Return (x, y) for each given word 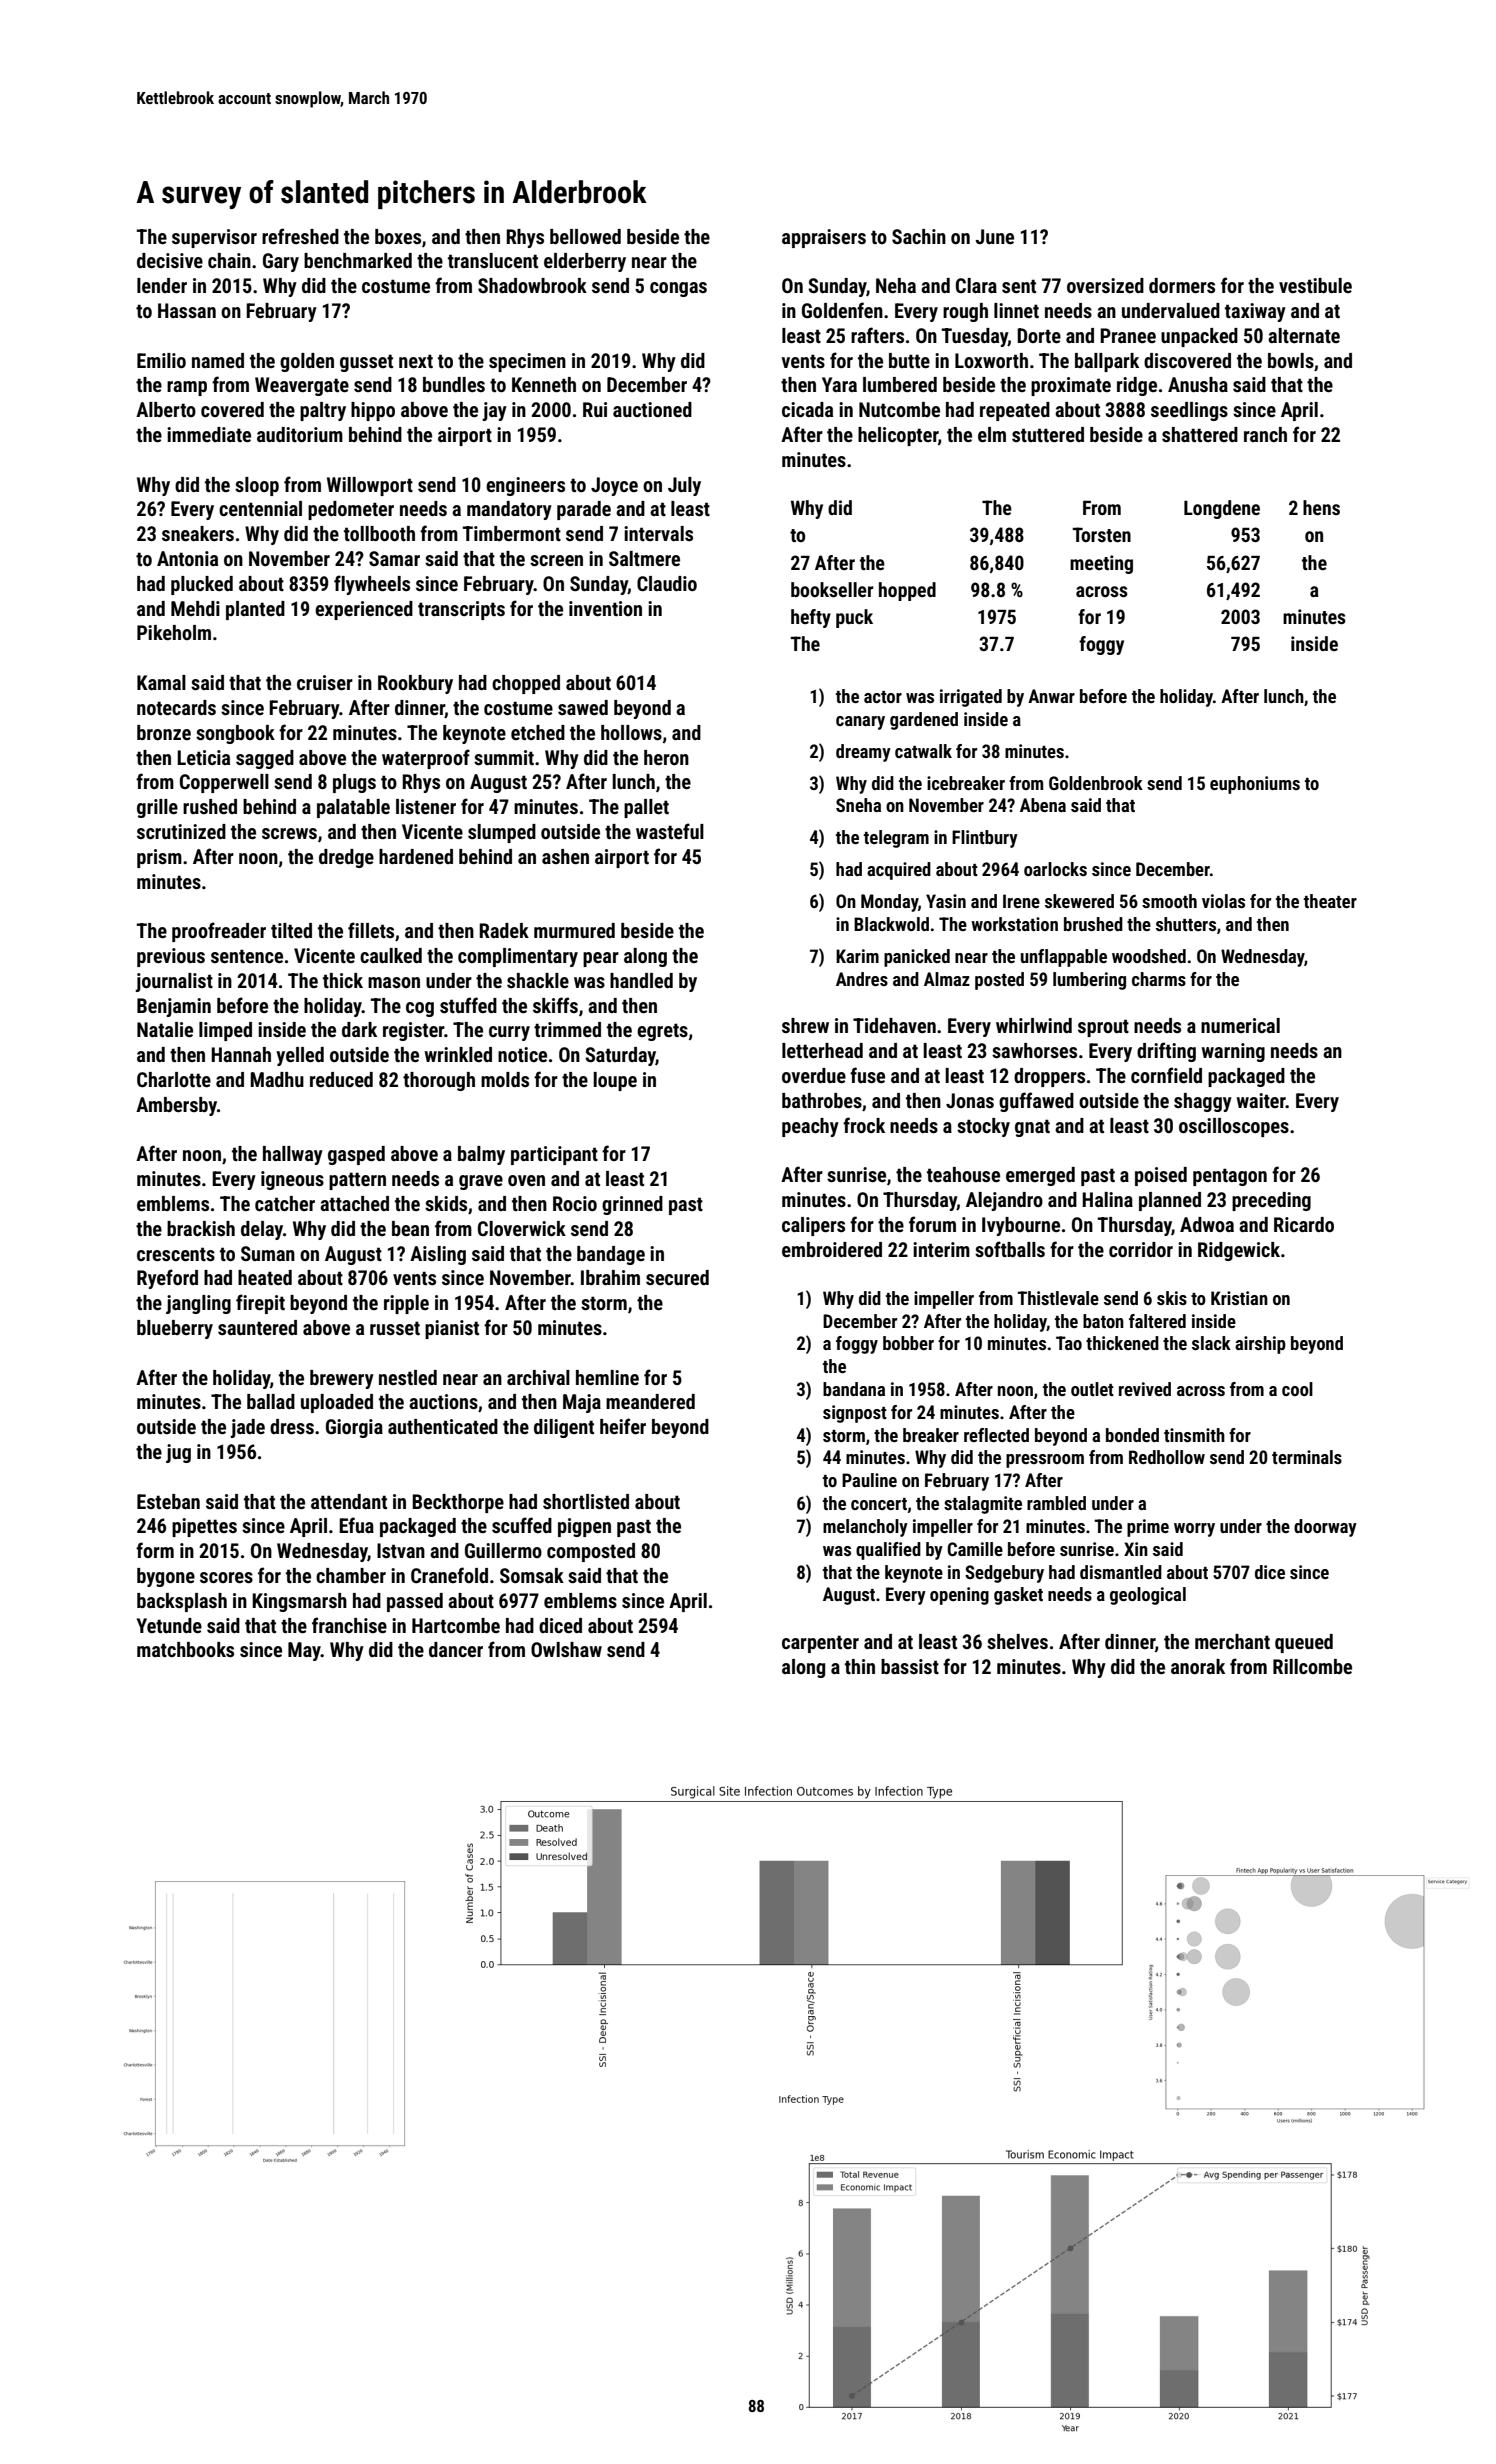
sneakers (198, 533)
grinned (632, 1205)
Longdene (1222, 509)
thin (860, 1666)
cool (1297, 1389)
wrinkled (458, 1054)
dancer (456, 1649)
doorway (1325, 1528)
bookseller (832, 589)
